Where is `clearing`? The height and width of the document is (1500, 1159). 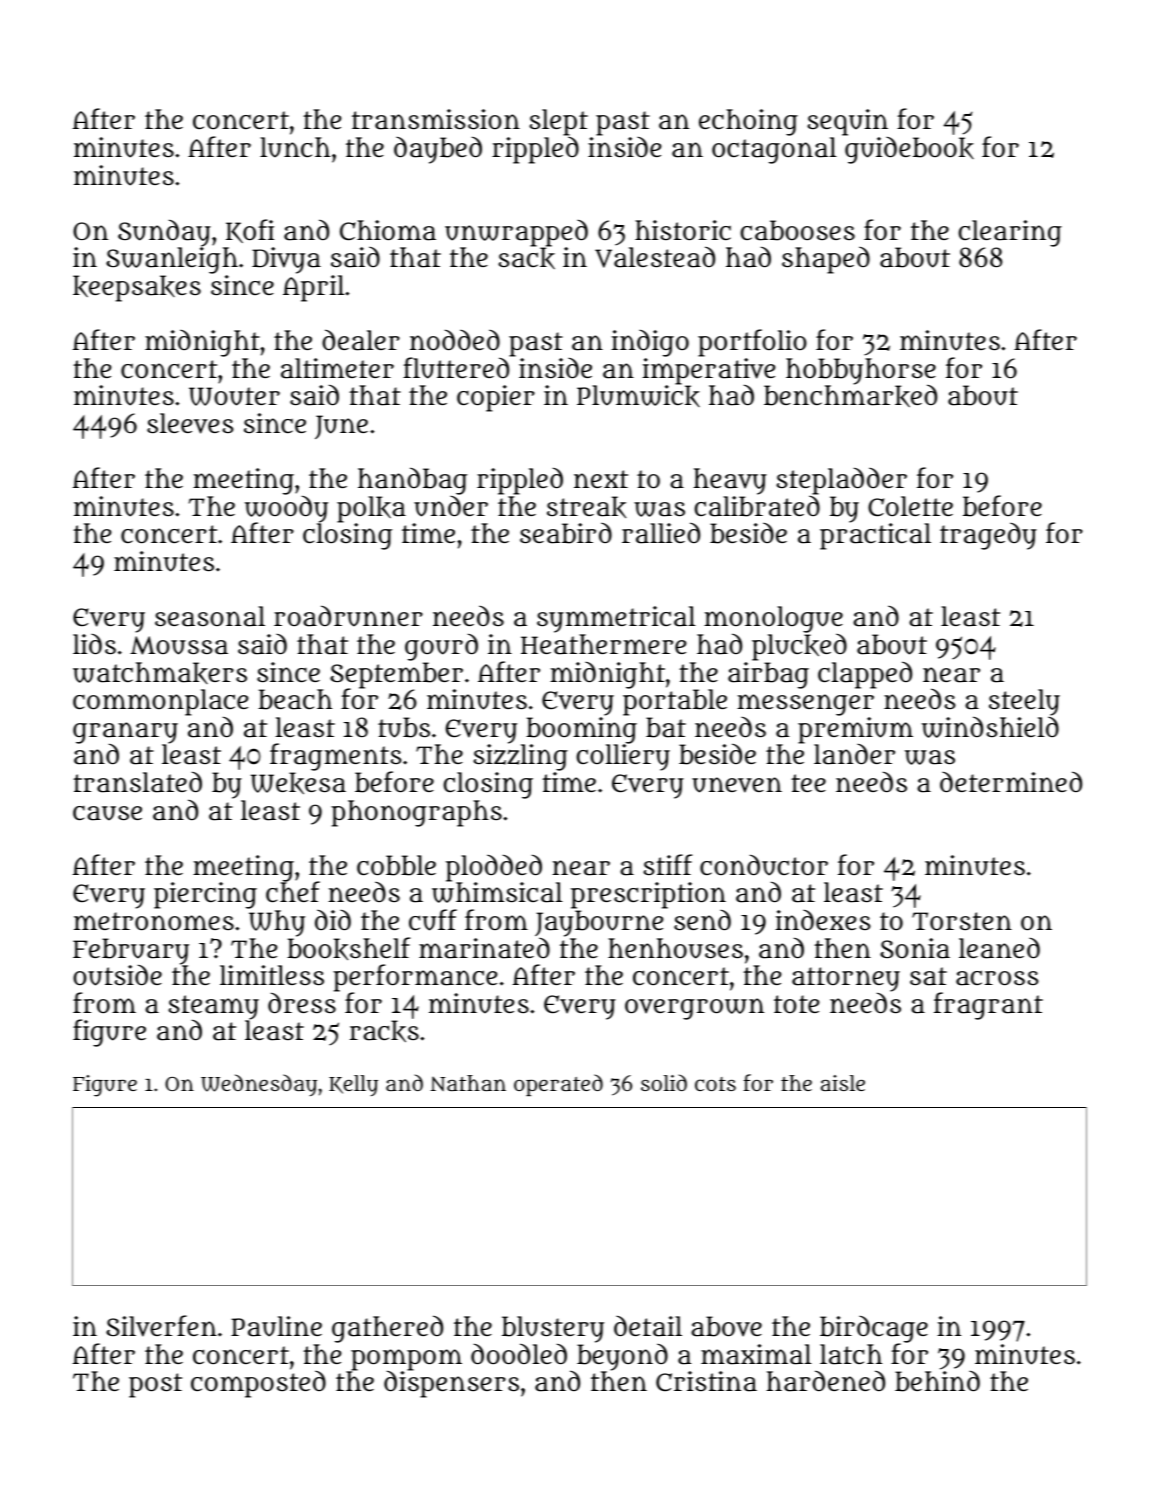 clearing is located at coordinates (1010, 234).
